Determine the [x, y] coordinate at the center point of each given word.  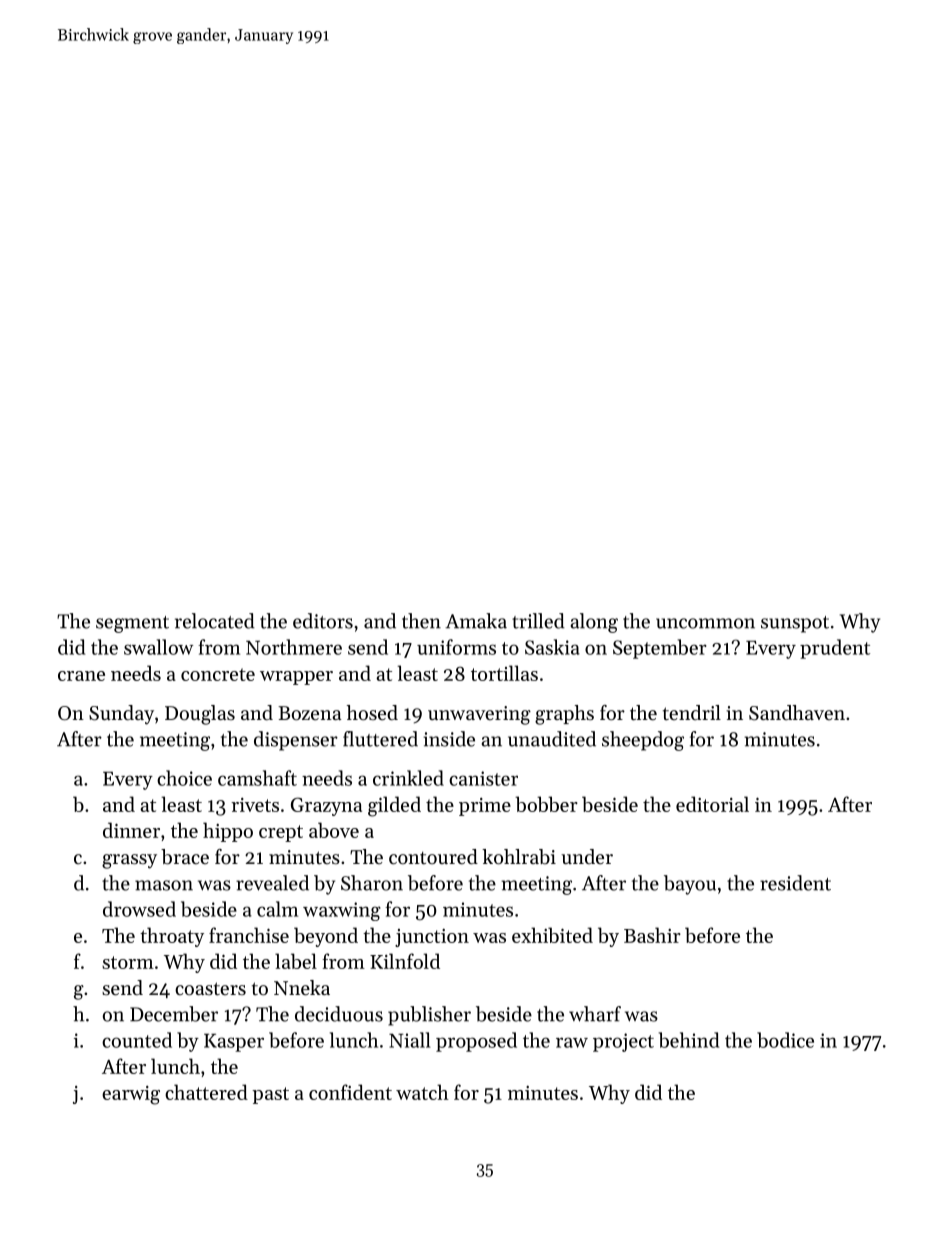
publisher [429, 1016]
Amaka [476, 621]
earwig [131, 1095]
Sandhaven [797, 713]
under [587, 857]
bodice [785, 1040]
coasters [210, 989]
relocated [215, 621]
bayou [690, 885]
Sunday [121, 715]
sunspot [795, 624]
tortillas [504, 673]
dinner [131, 830]
